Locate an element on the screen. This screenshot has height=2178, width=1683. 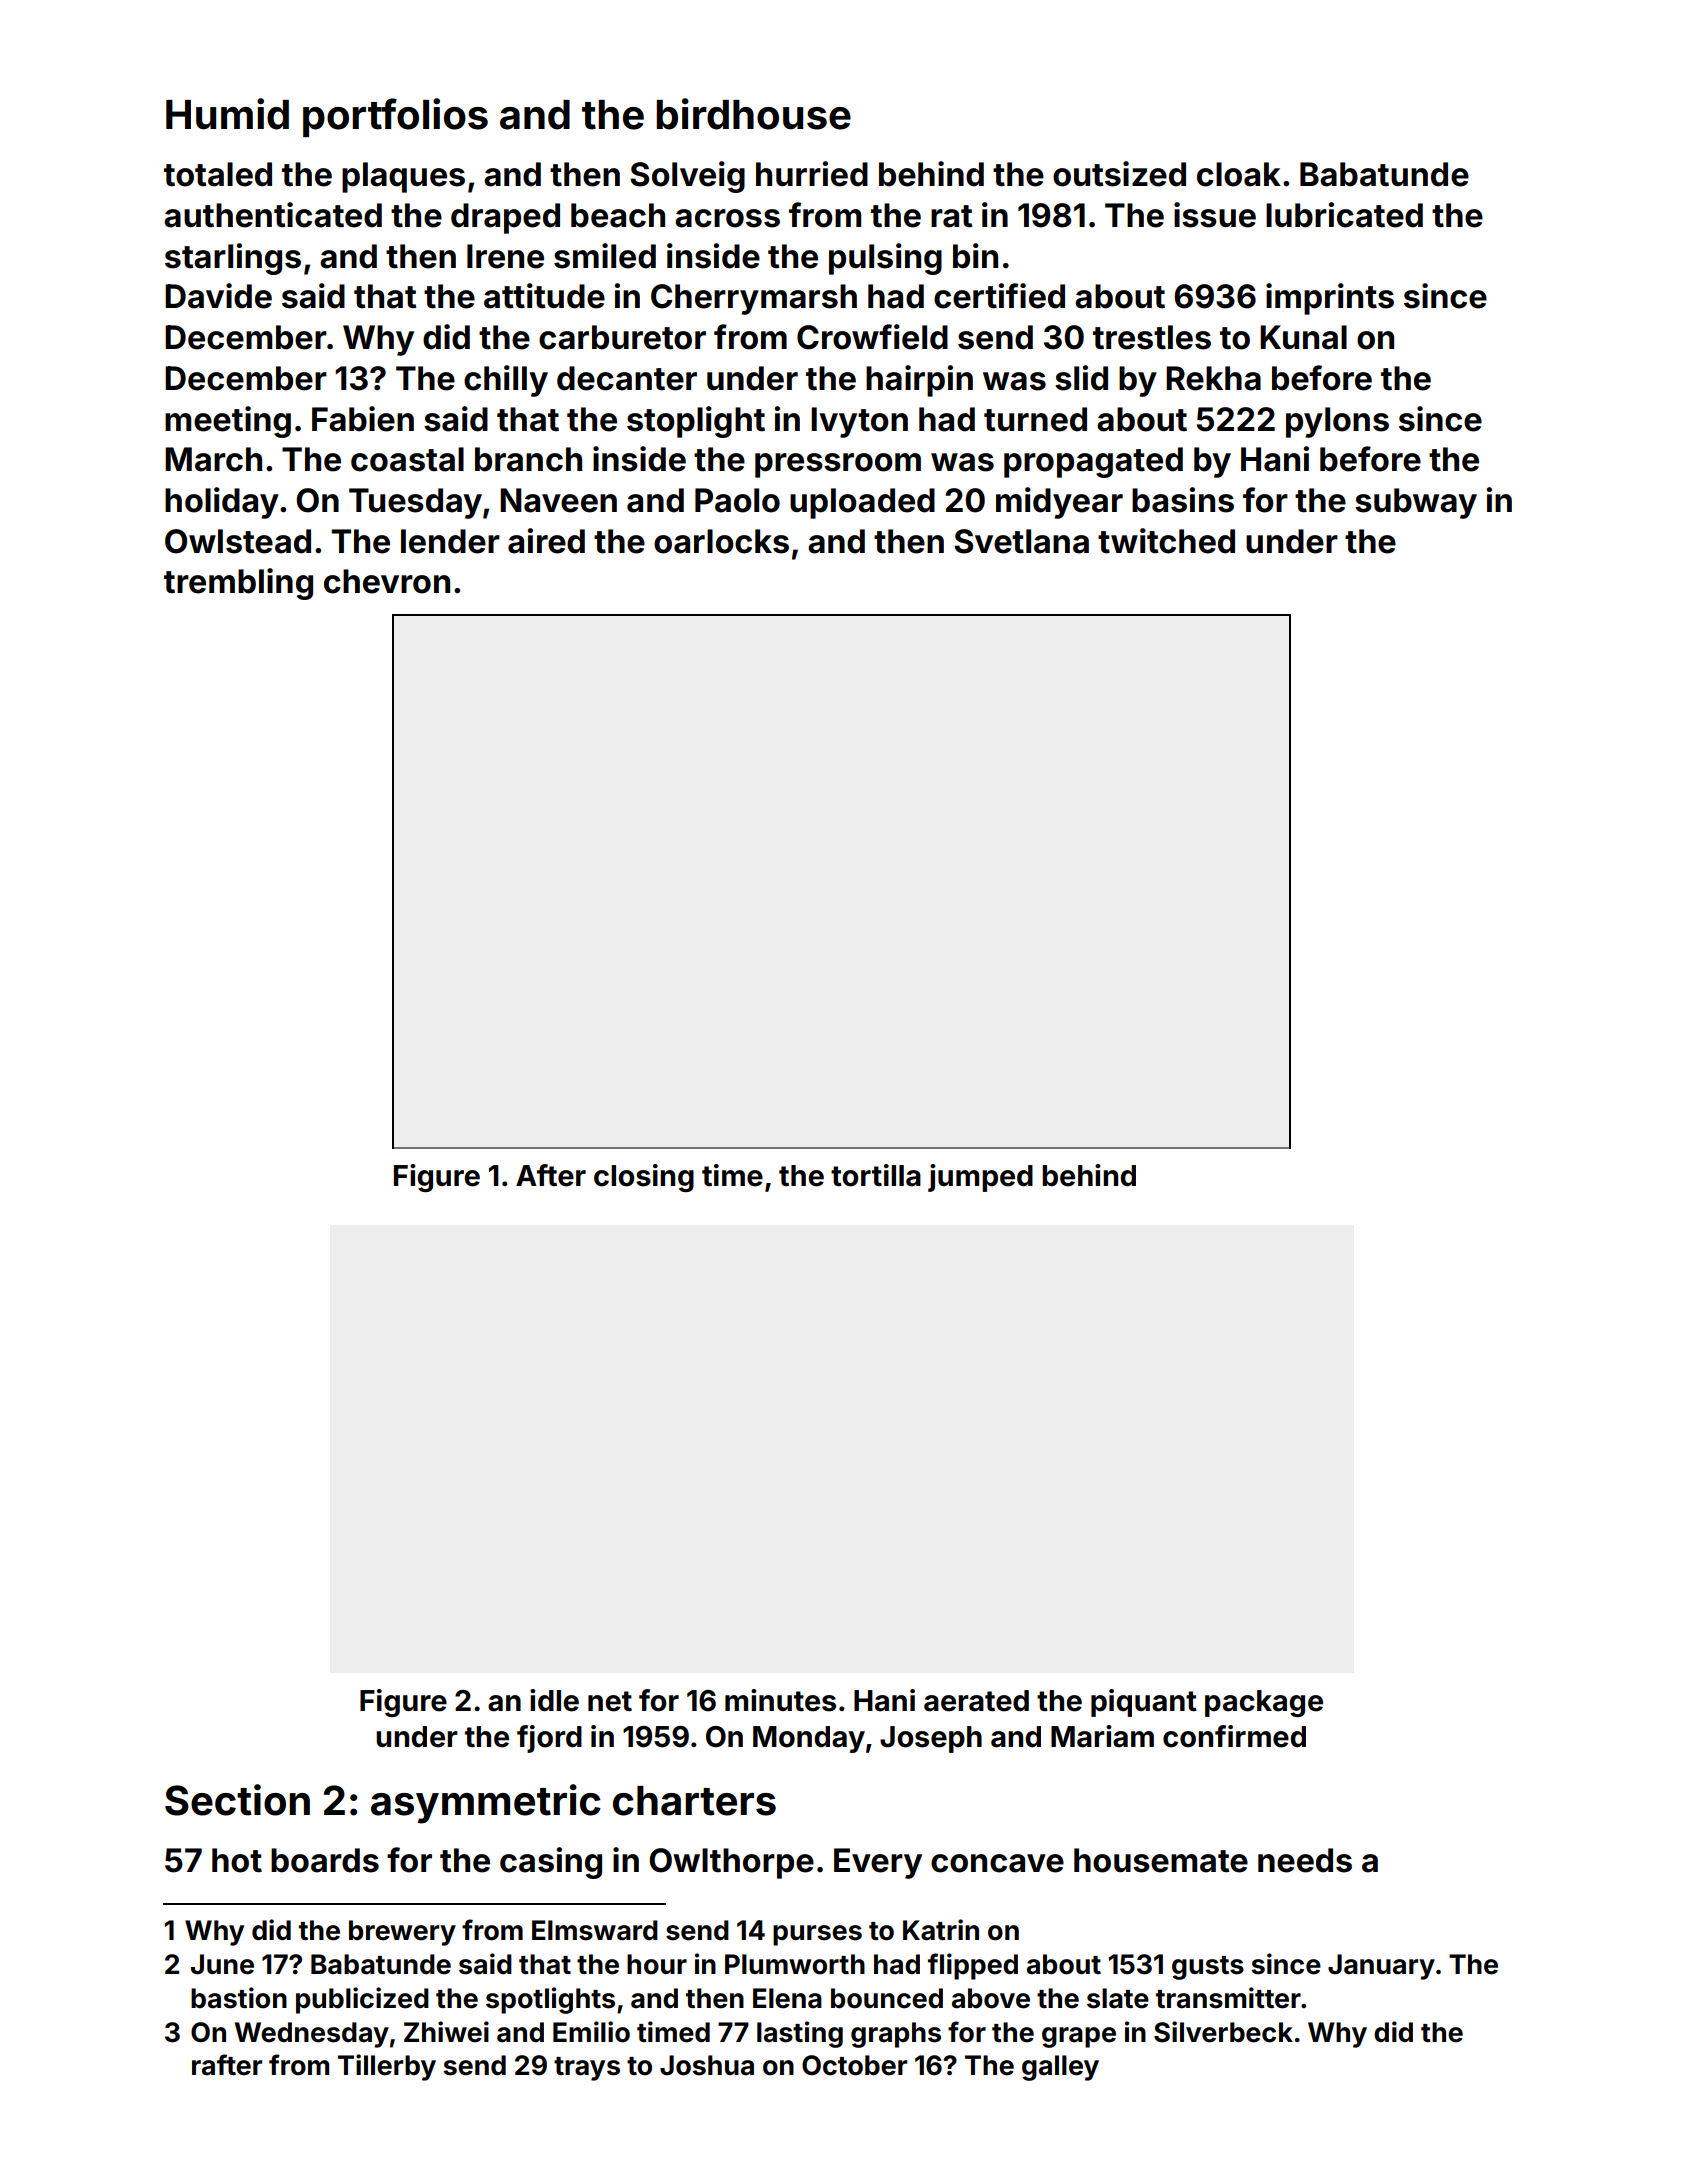
Section is located at coordinates (237, 1800).
